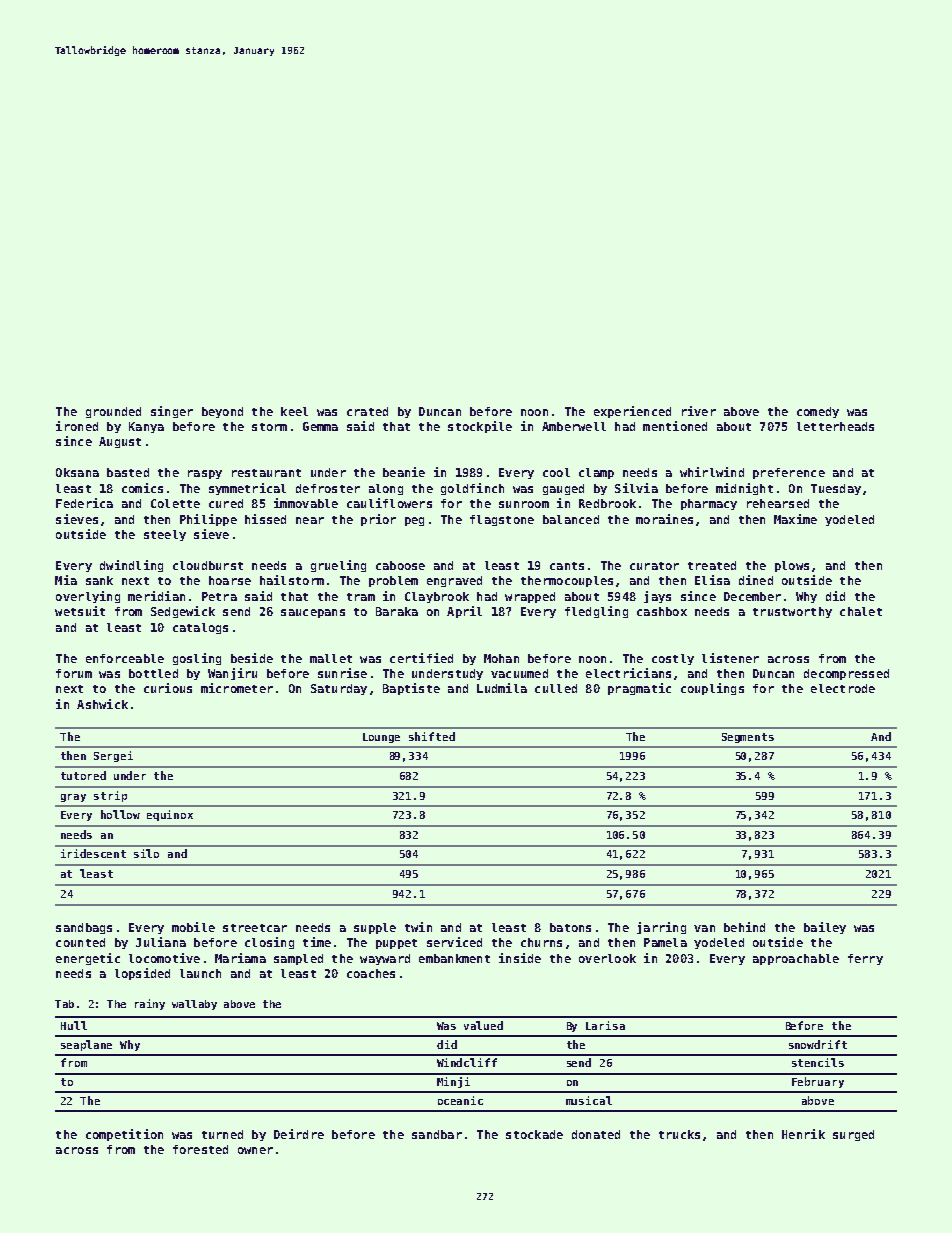 Image resolution: width=952 pixels, height=1233 pixels. I want to click on grounded, so click(113, 412).
